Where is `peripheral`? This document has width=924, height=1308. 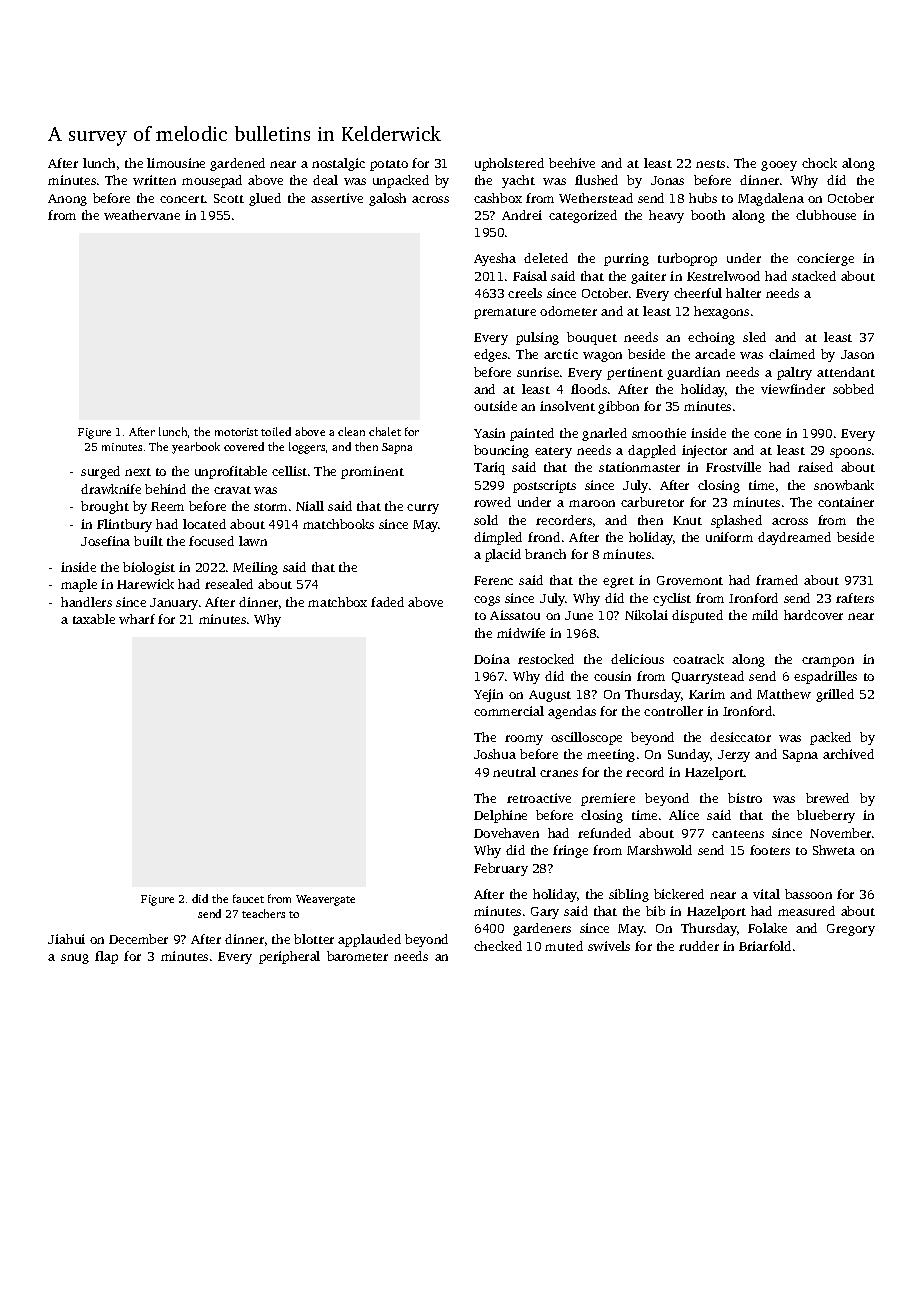
peripheral is located at coordinates (289, 957).
